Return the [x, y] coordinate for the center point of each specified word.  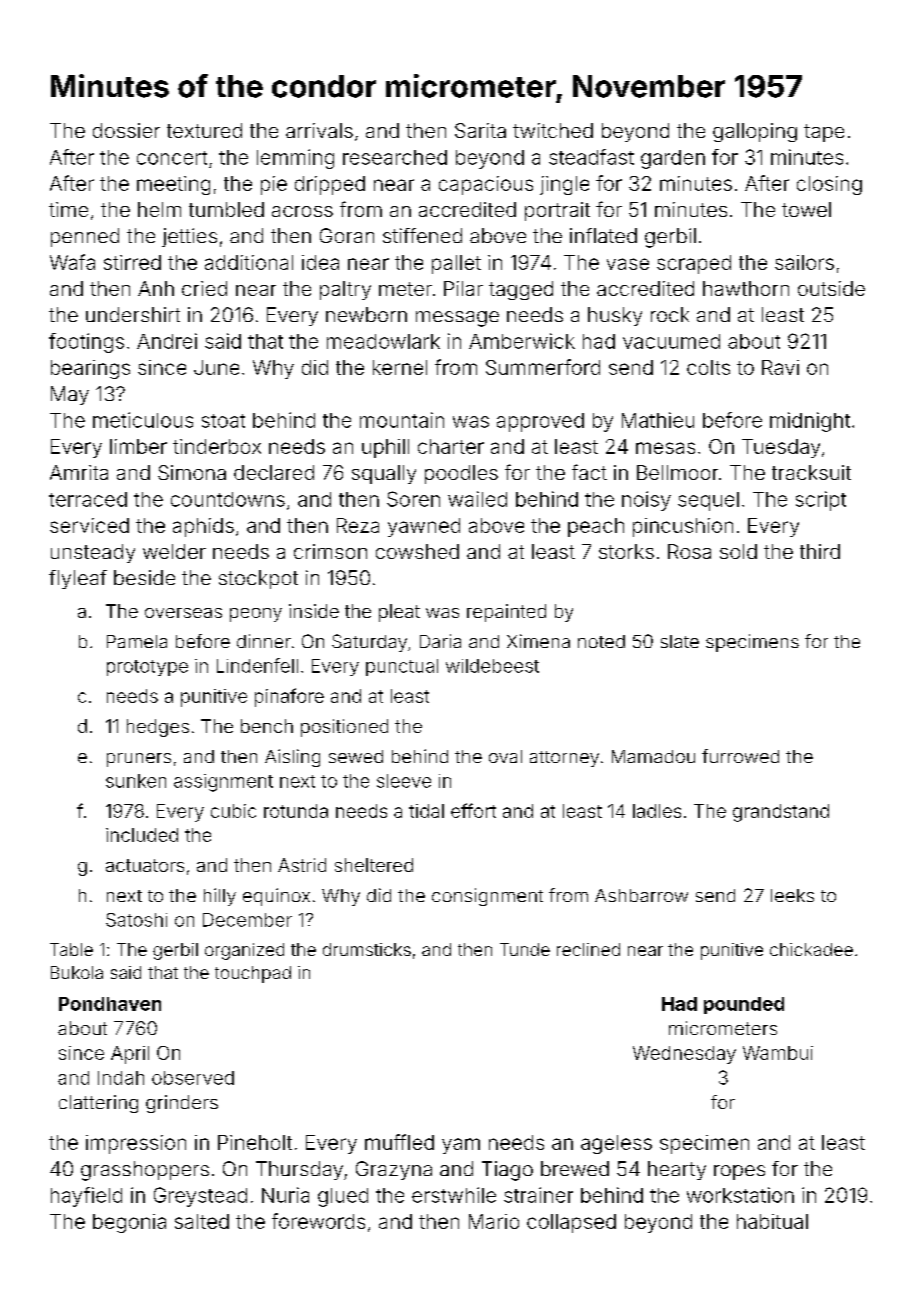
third [820, 551]
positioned [344, 728]
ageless [616, 1144]
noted [601, 641]
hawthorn [746, 288]
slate [680, 641]
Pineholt [255, 1142]
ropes [739, 1172]
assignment [223, 783]
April [130, 1055]
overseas [183, 613]
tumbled [226, 209]
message [457, 319]
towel [806, 209]
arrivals [319, 130]
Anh [156, 288]
